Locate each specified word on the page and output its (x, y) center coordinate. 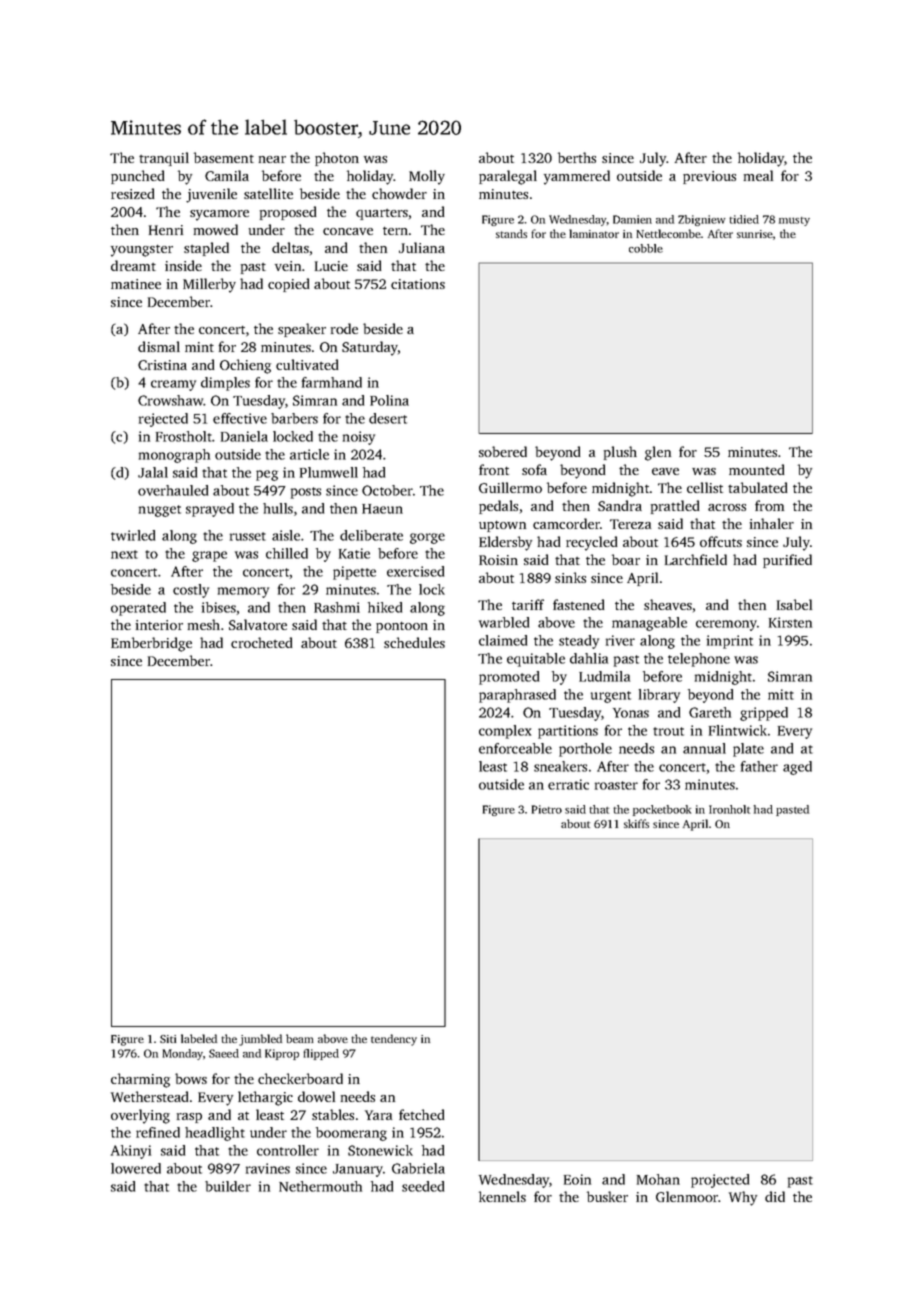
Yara (378, 1115)
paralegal (508, 177)
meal (758, 175)
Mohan (658, 1179)
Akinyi (131, 1152)
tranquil (164, 159)
